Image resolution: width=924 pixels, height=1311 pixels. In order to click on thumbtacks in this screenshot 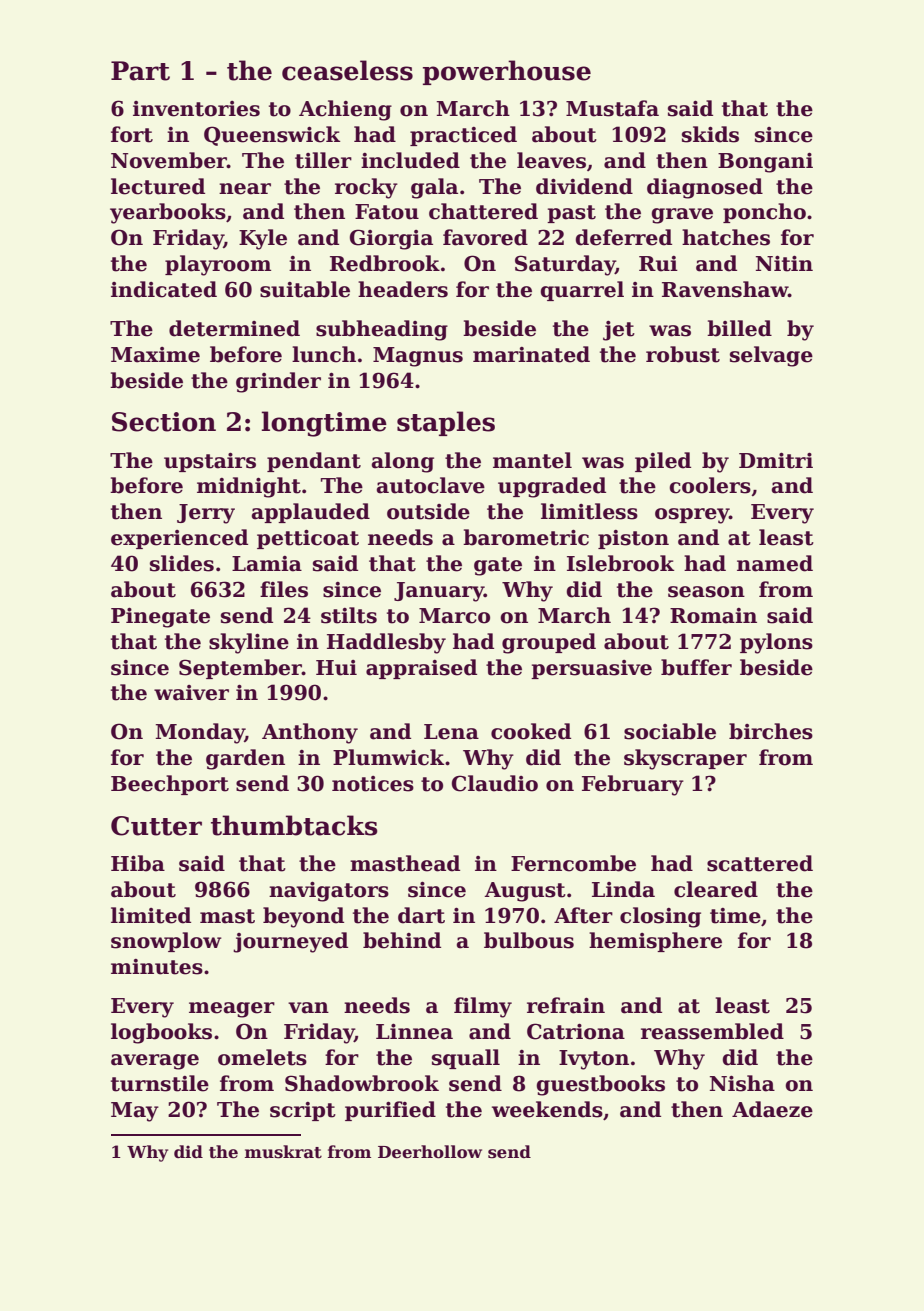, I will do `click(294, 825)`.
